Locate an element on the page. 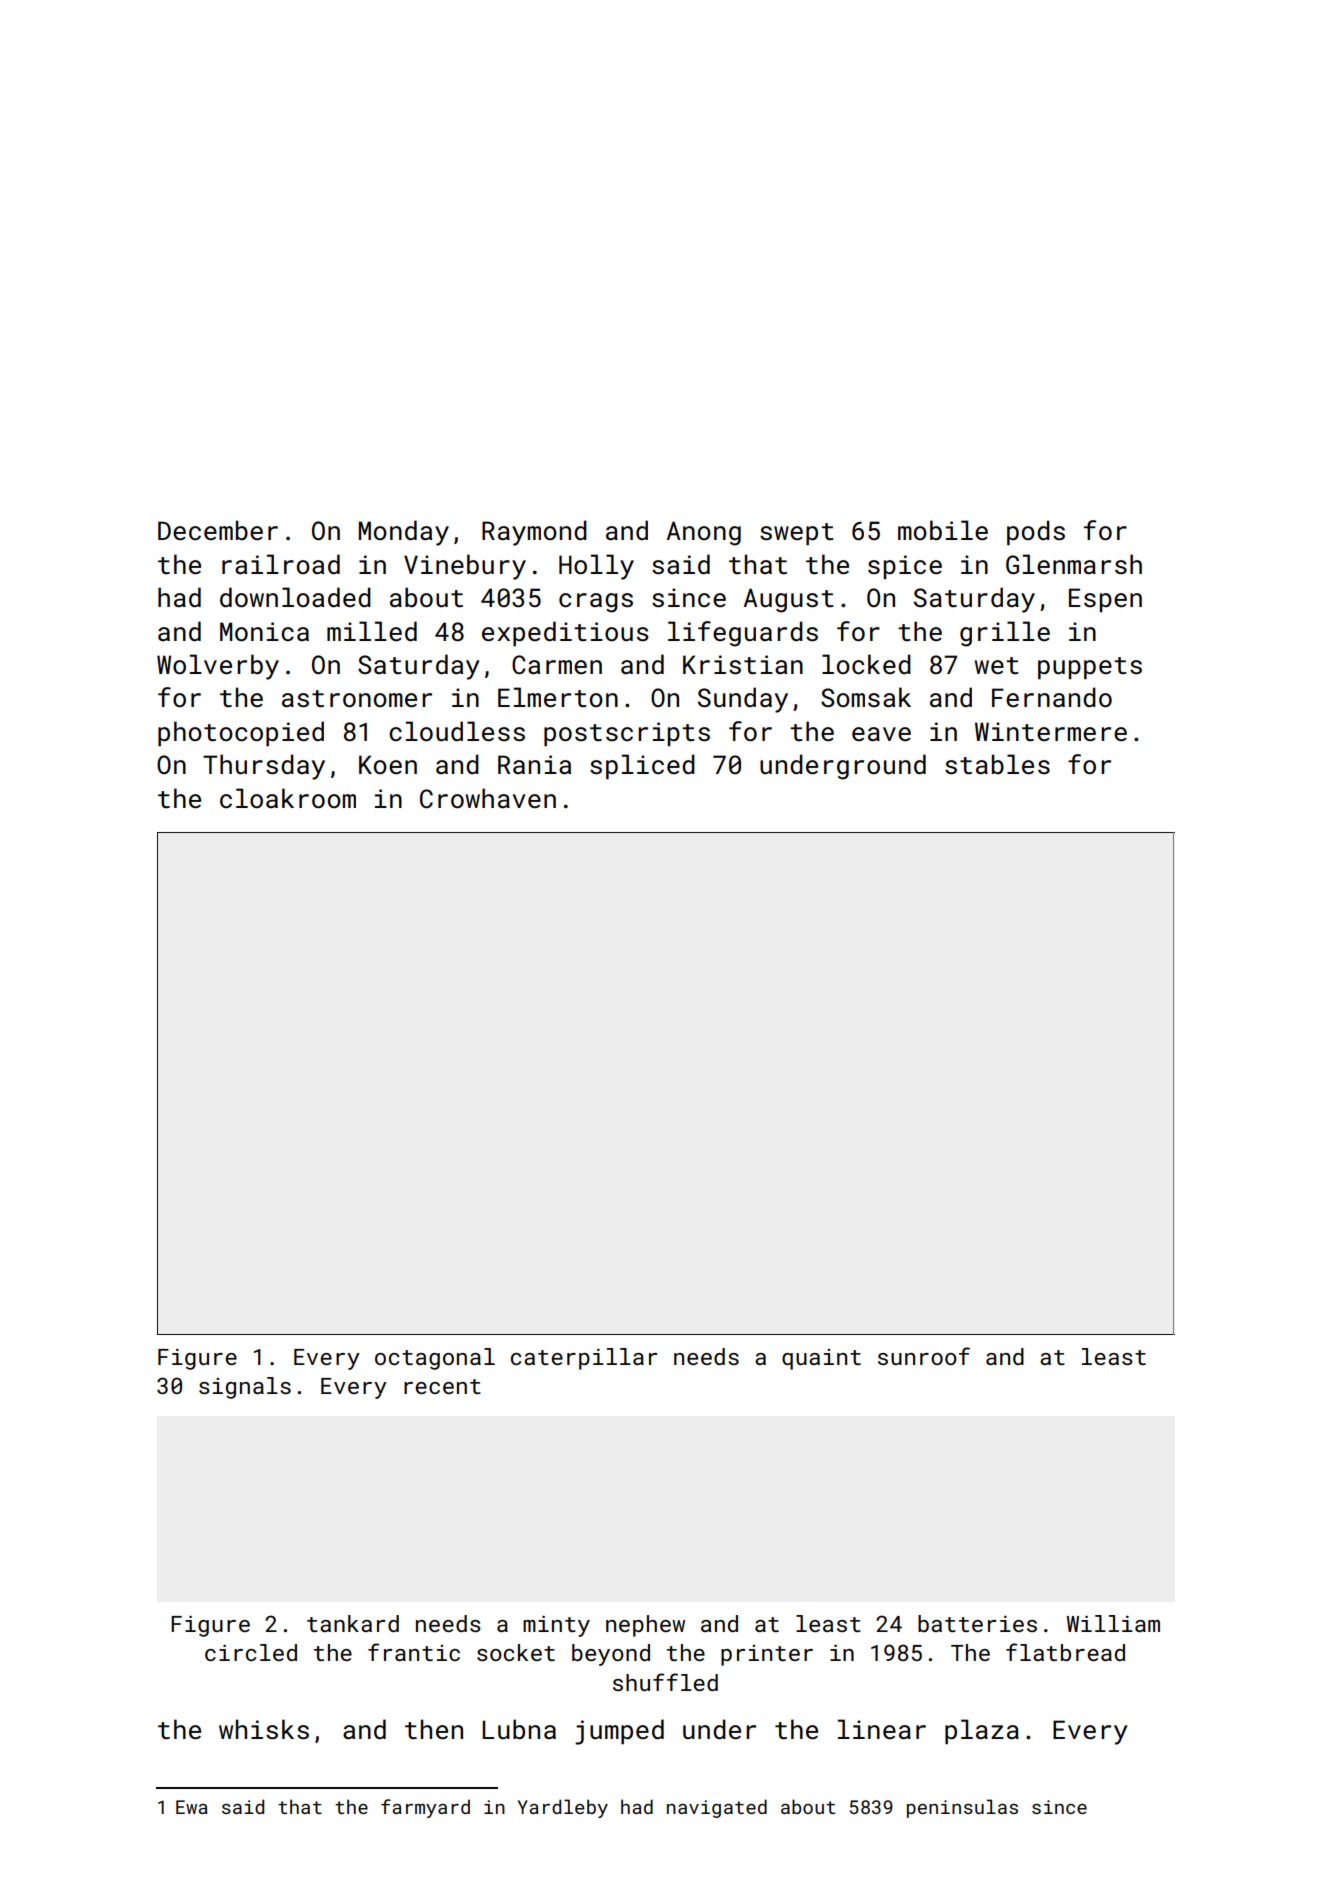 The width and height of the page is (1331, 1883). spliced is located at coordinates (642, 766).
